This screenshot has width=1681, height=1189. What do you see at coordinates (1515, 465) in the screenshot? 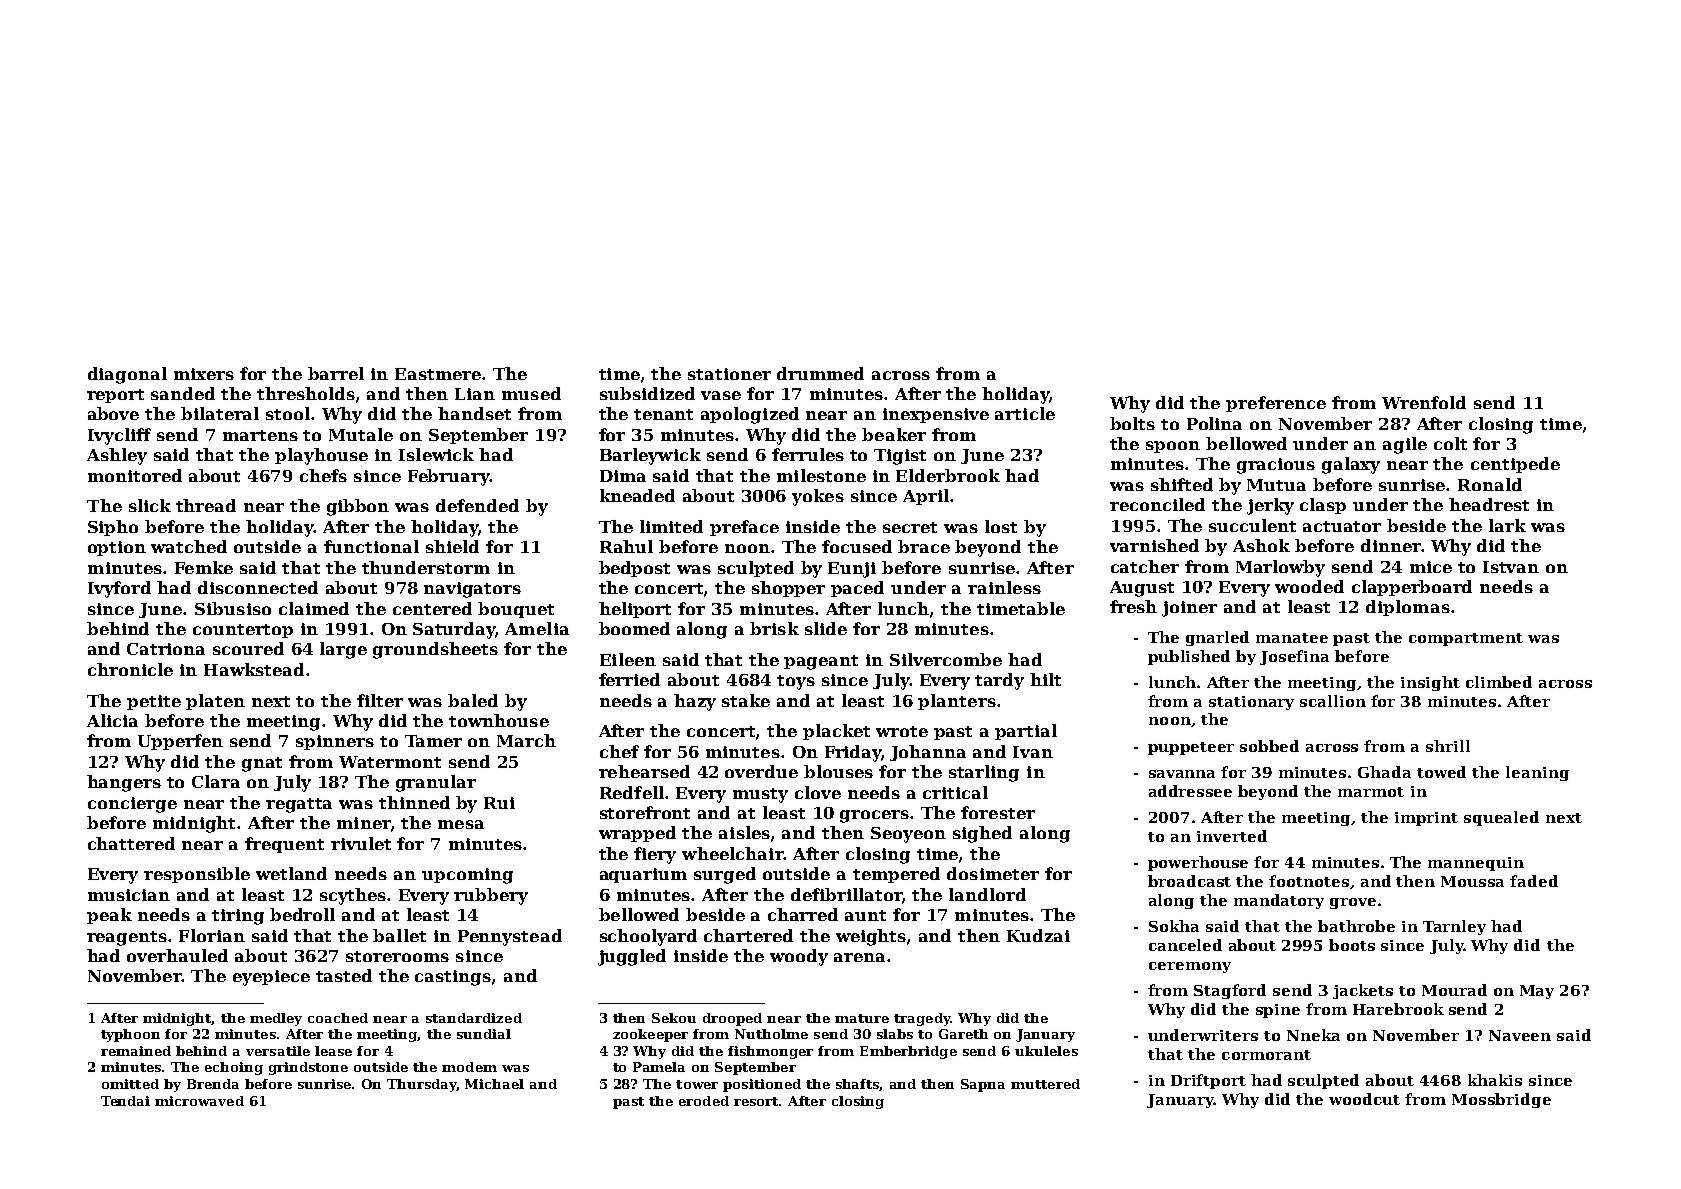
I see `centipede` at bounding box center [1515, 465].
